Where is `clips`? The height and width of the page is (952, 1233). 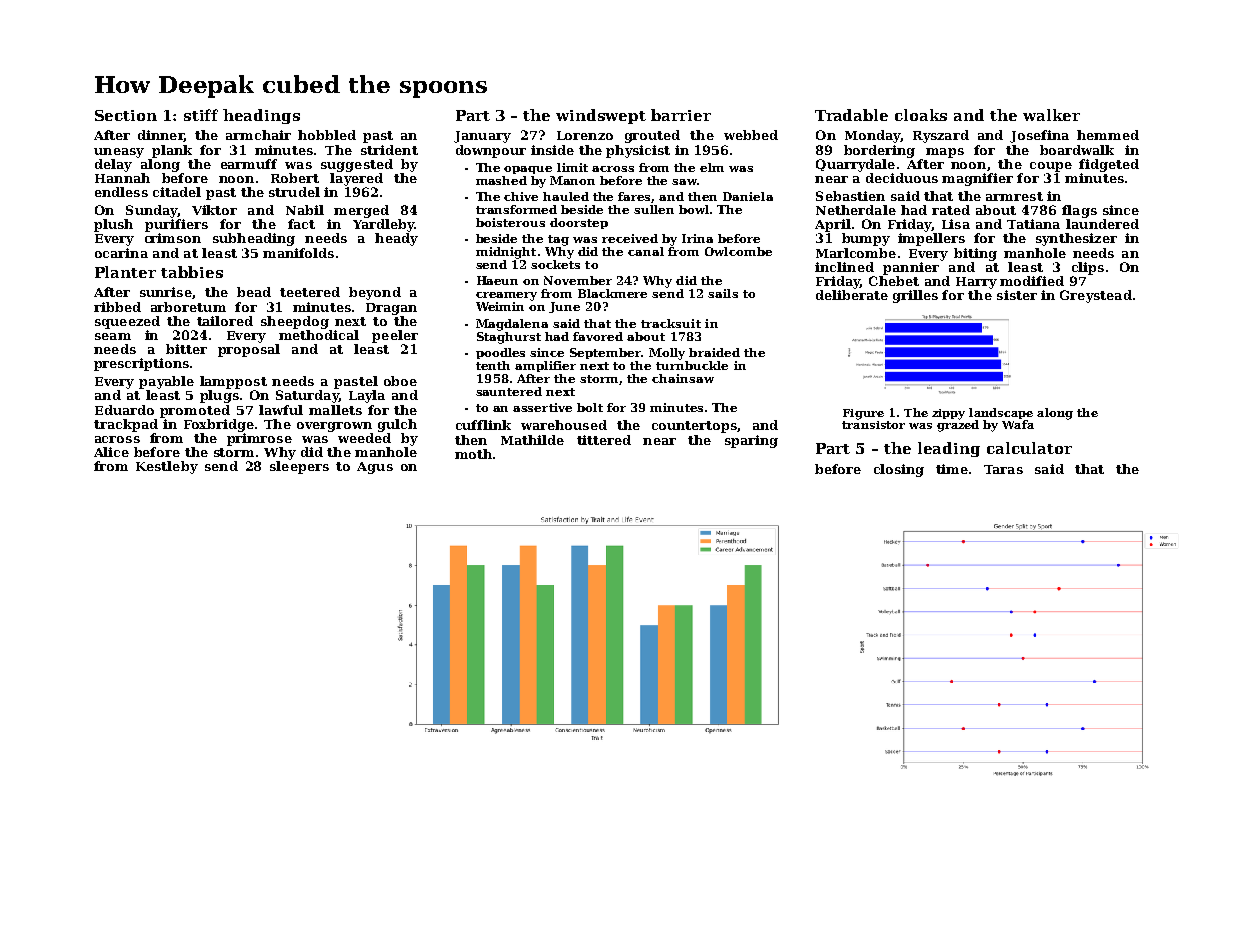
clips is located at coordinates (1088, 268).
